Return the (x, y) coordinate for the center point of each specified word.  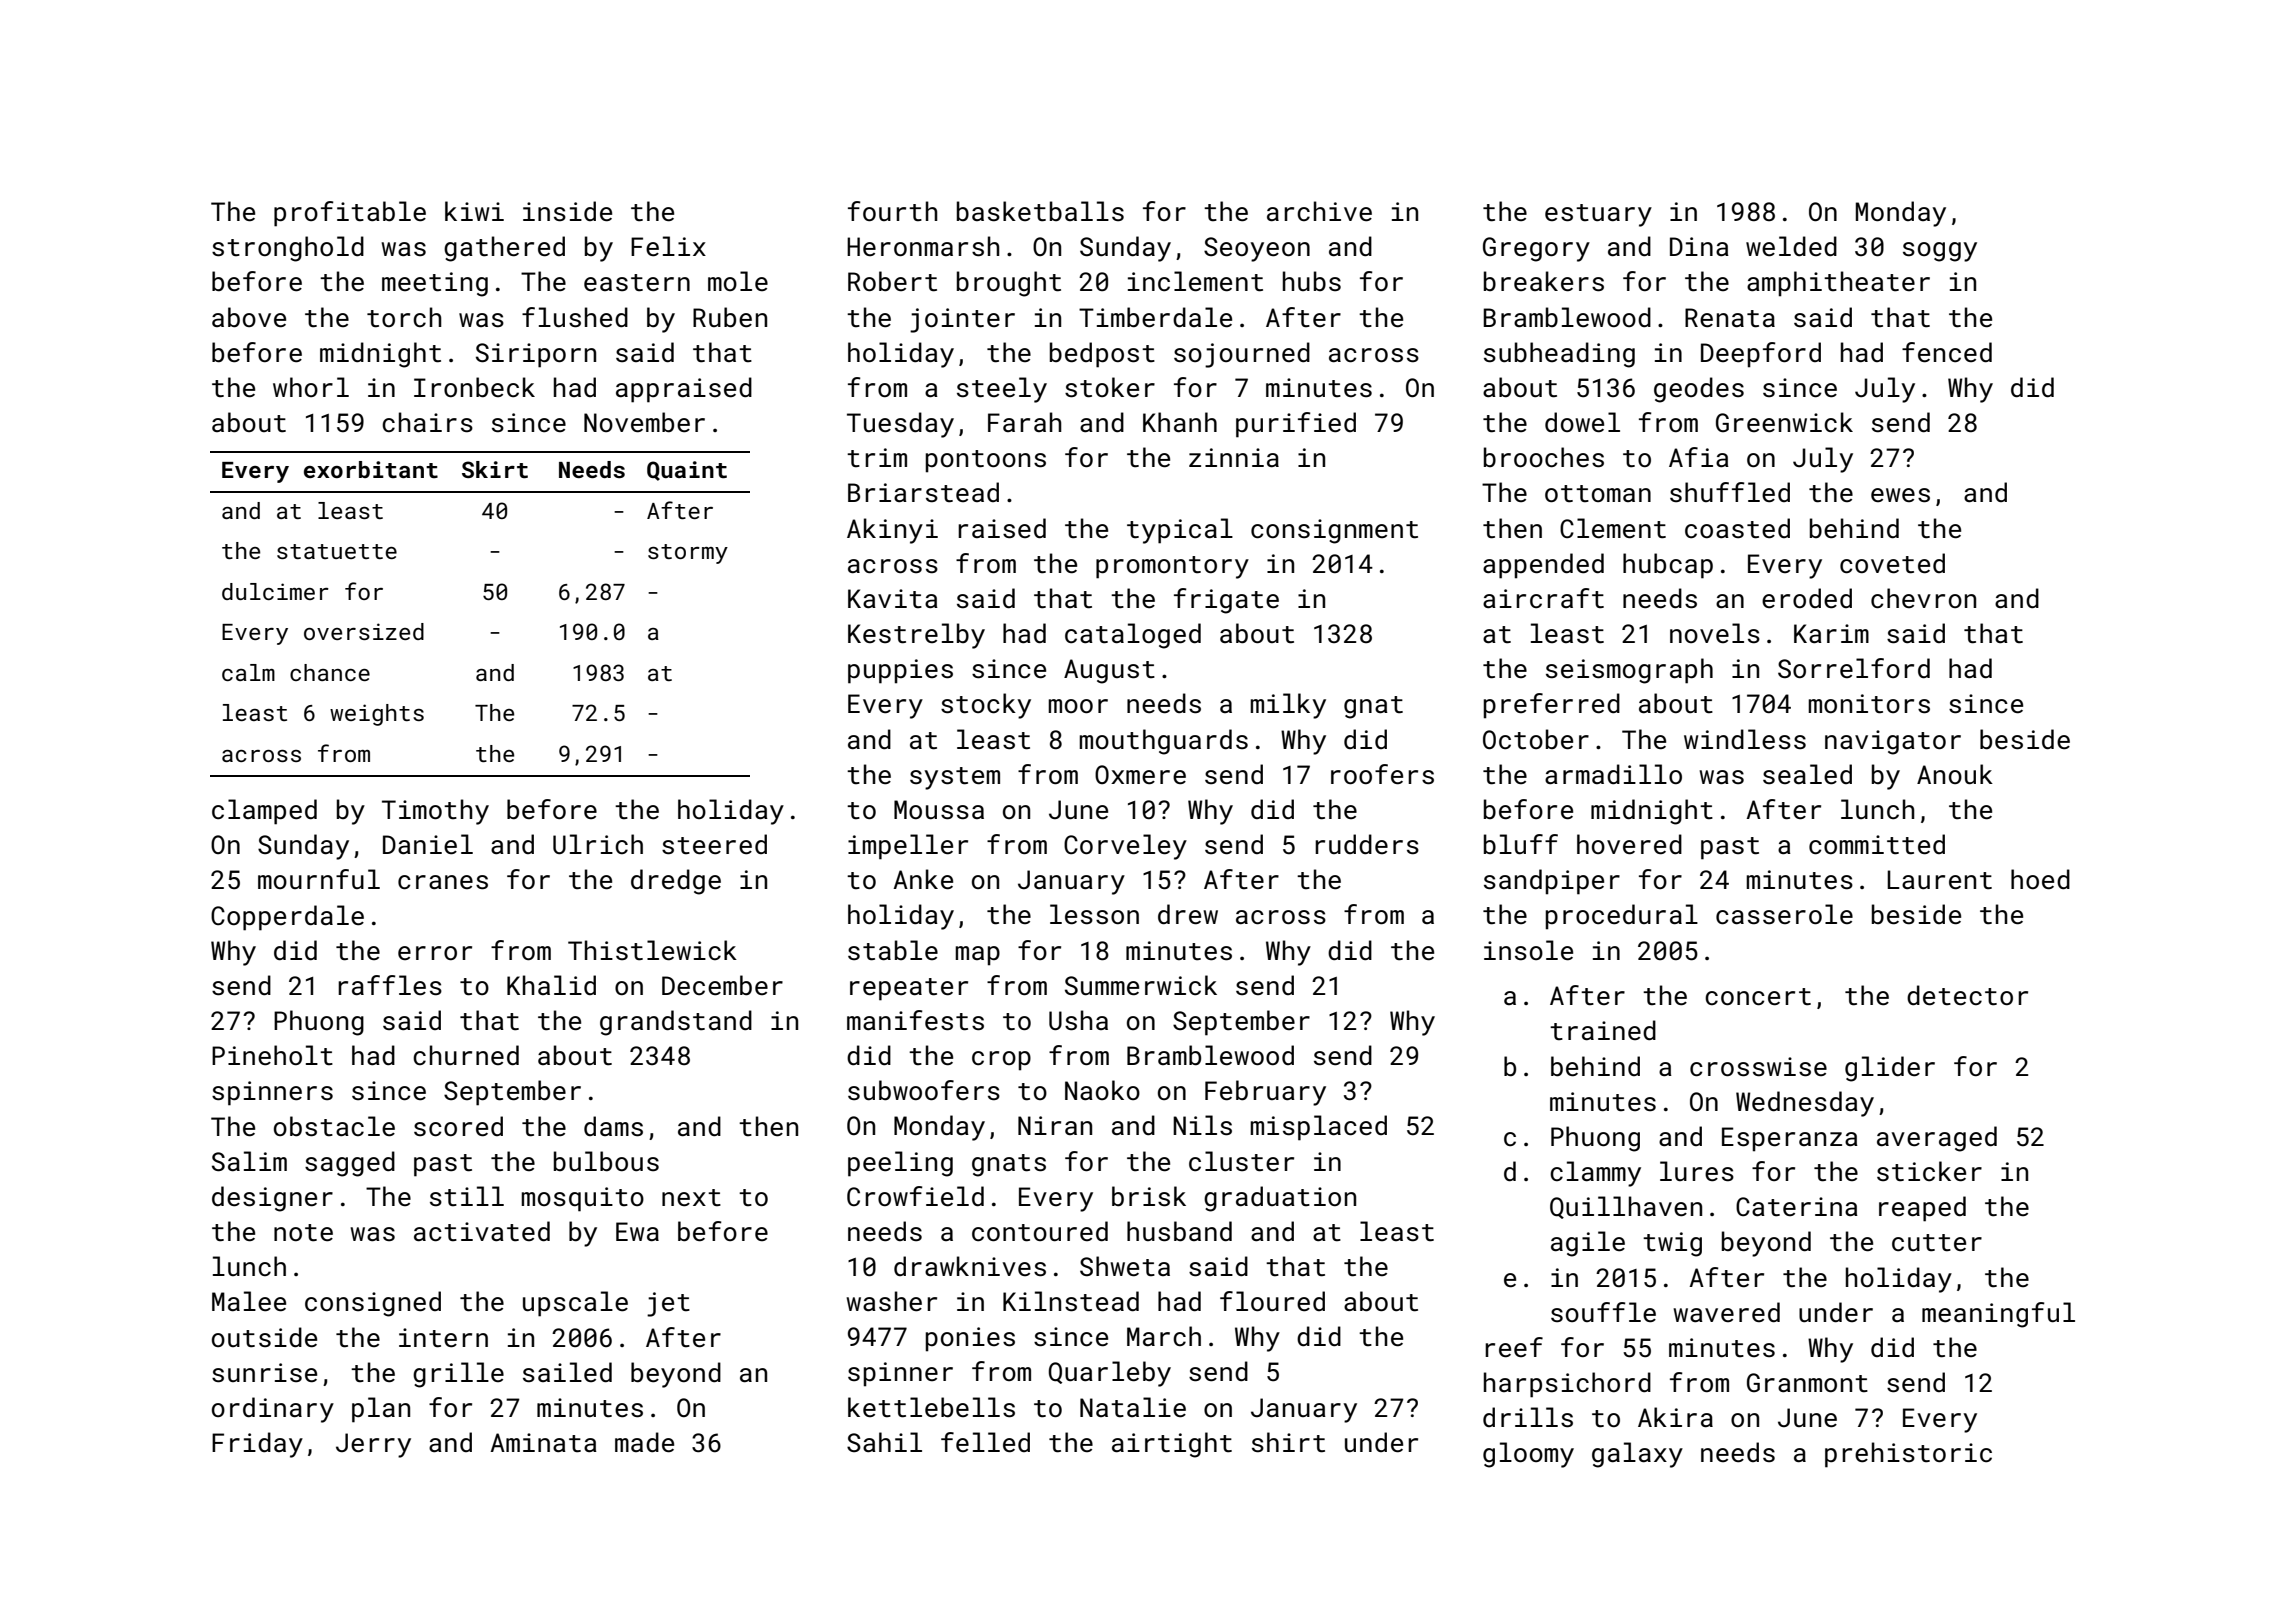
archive (1319, 211)
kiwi (474, 211)
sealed (1807, 774)
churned (466, 1055)
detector (1967, 995)
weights (377, 715)
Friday (257, 1445)
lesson (1094, 914)
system (955, 778)
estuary (1598, 215)
